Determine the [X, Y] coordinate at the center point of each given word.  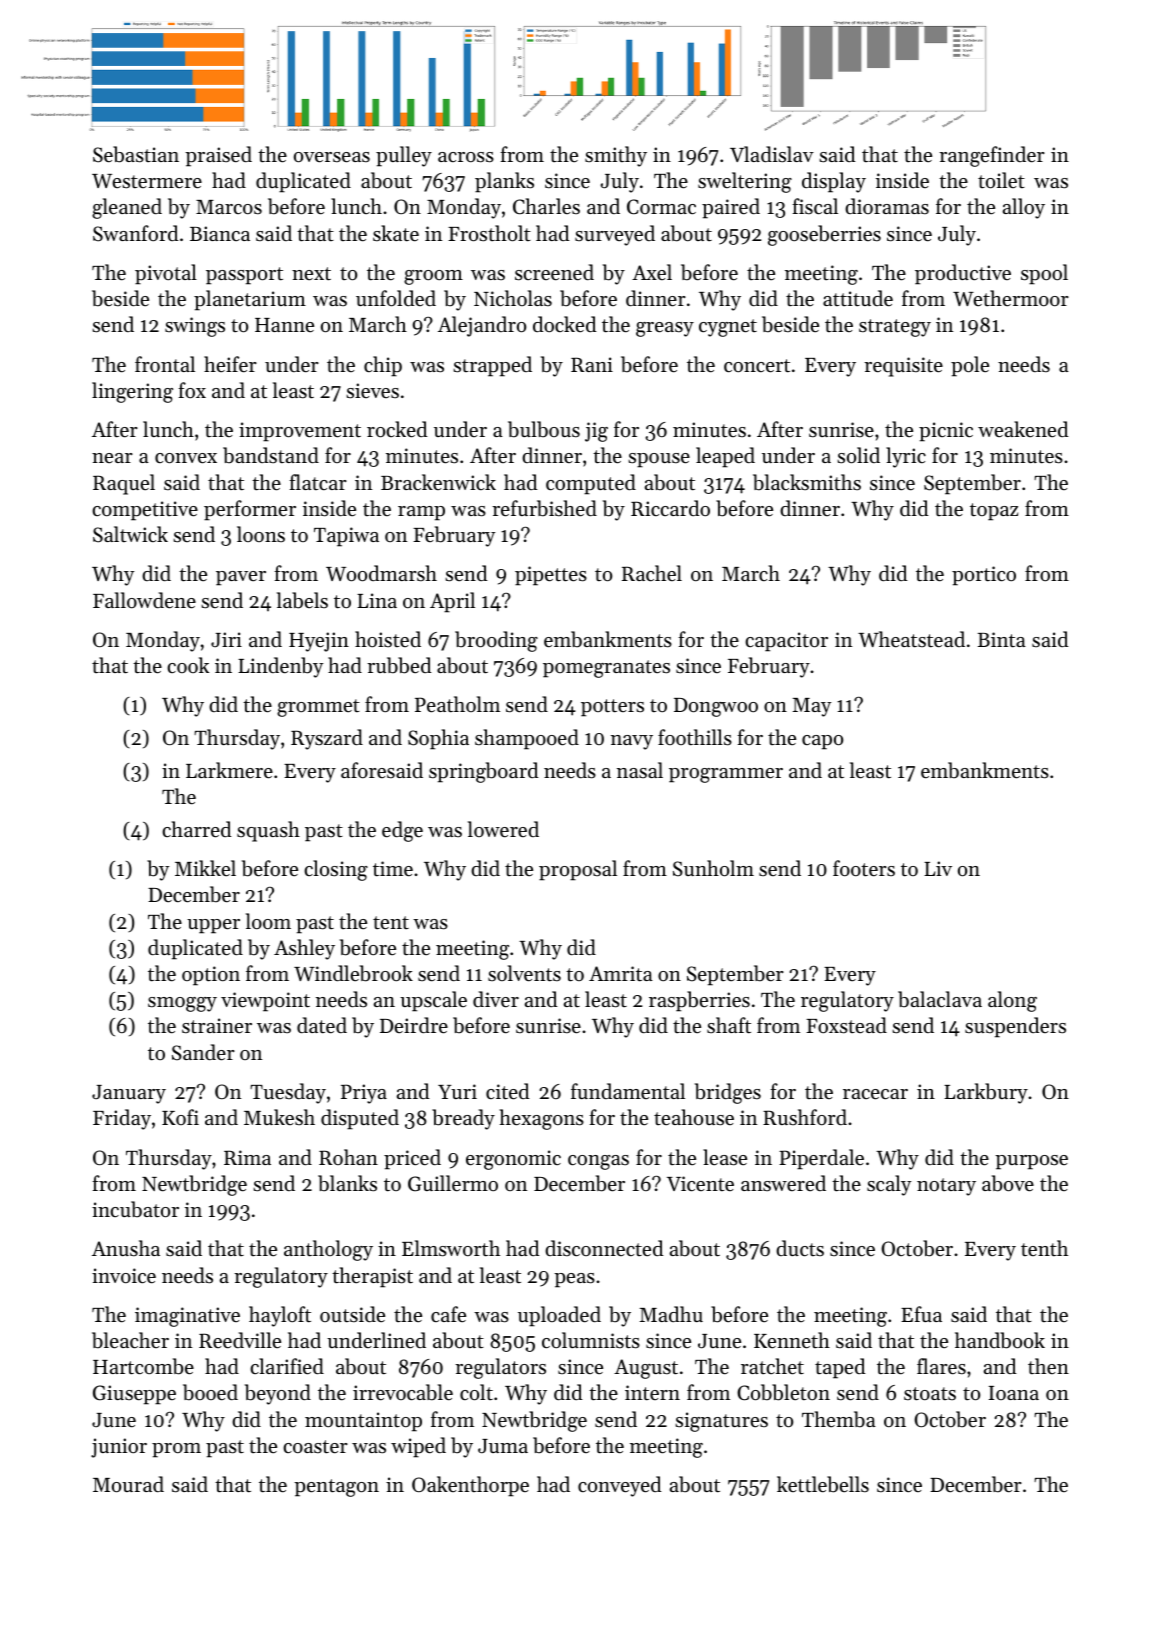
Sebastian [136, 154]
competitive [145, 511]
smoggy [182, 1004]
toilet [1001, 180]
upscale [433, 1001]
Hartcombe [143, 1366]
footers [864, 868]
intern [652, 1393]
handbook [1000, 1340]
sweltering [745, 182]
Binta [1001, 640]
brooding [496, 641]
